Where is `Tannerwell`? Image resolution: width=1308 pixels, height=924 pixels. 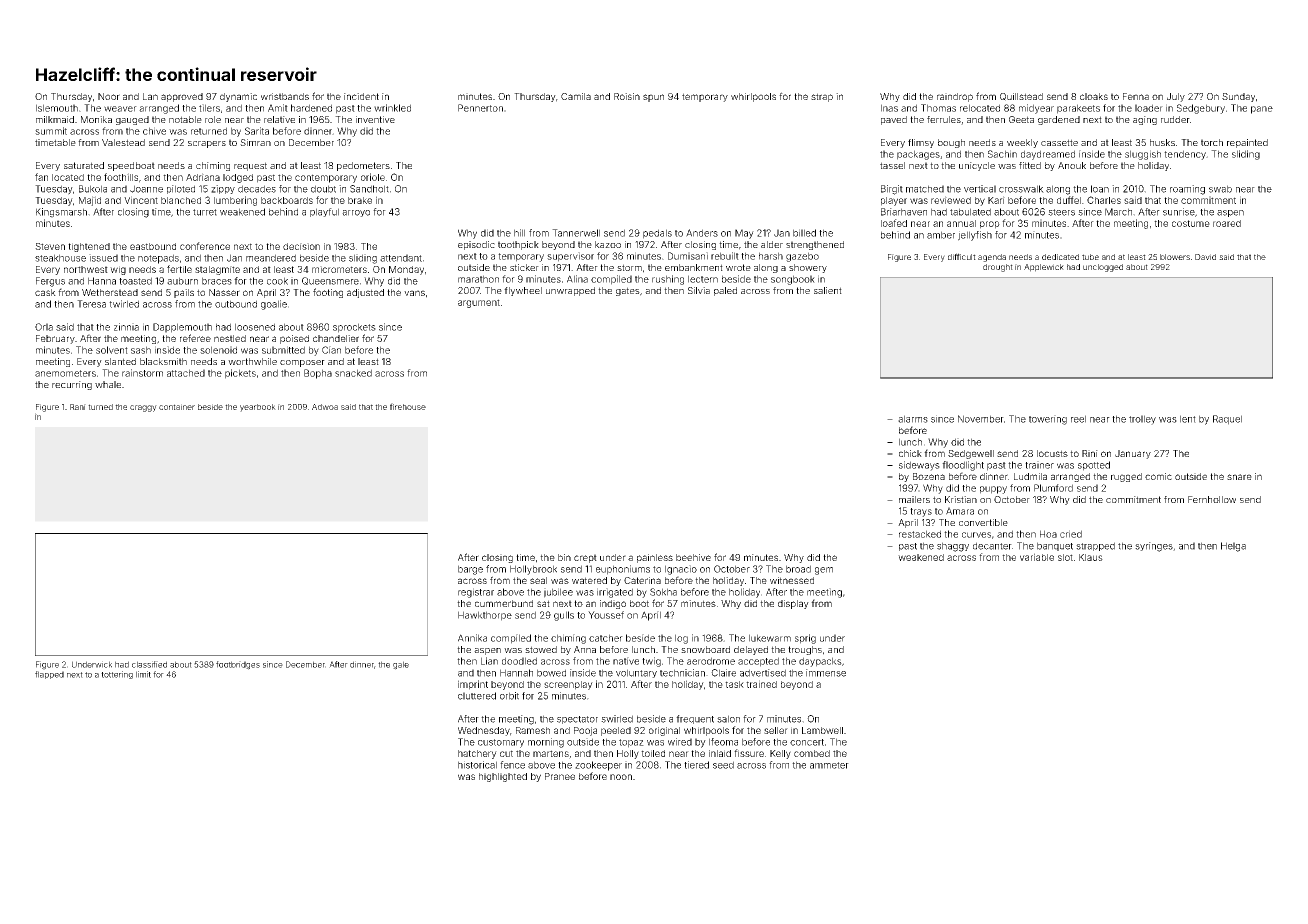 Tannerwell is located at coordinates (576, 233).
